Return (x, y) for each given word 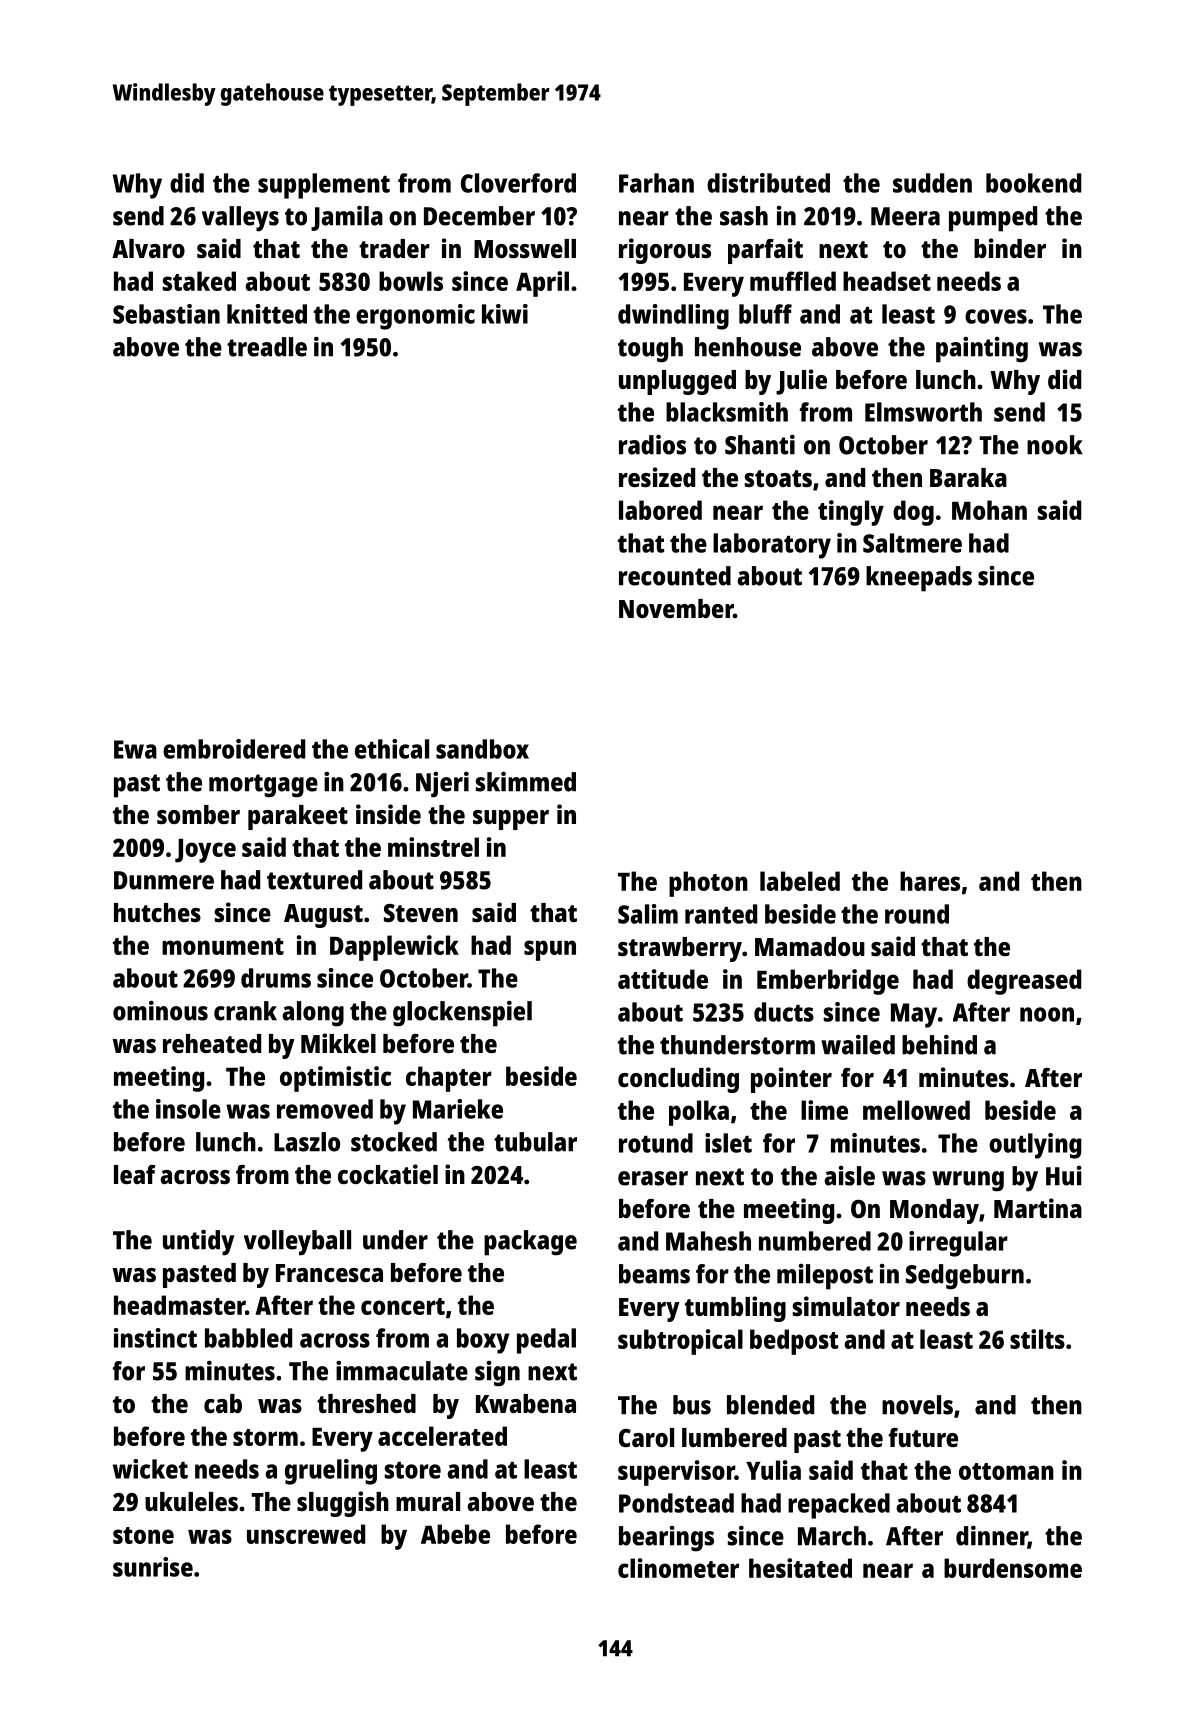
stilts (1037, 1339)
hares (930, 881)
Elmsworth (923, 412)
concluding (678, 1080)
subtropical (680, 1342)
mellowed (916, 1110)
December (479, 216)
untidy (198, 1243)
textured (314, 880)
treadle (267, 347)
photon (708, 884)
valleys (240, 219)
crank (245, 1011)
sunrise (153, 1567)
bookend (1033, 183)
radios (652, 445)
